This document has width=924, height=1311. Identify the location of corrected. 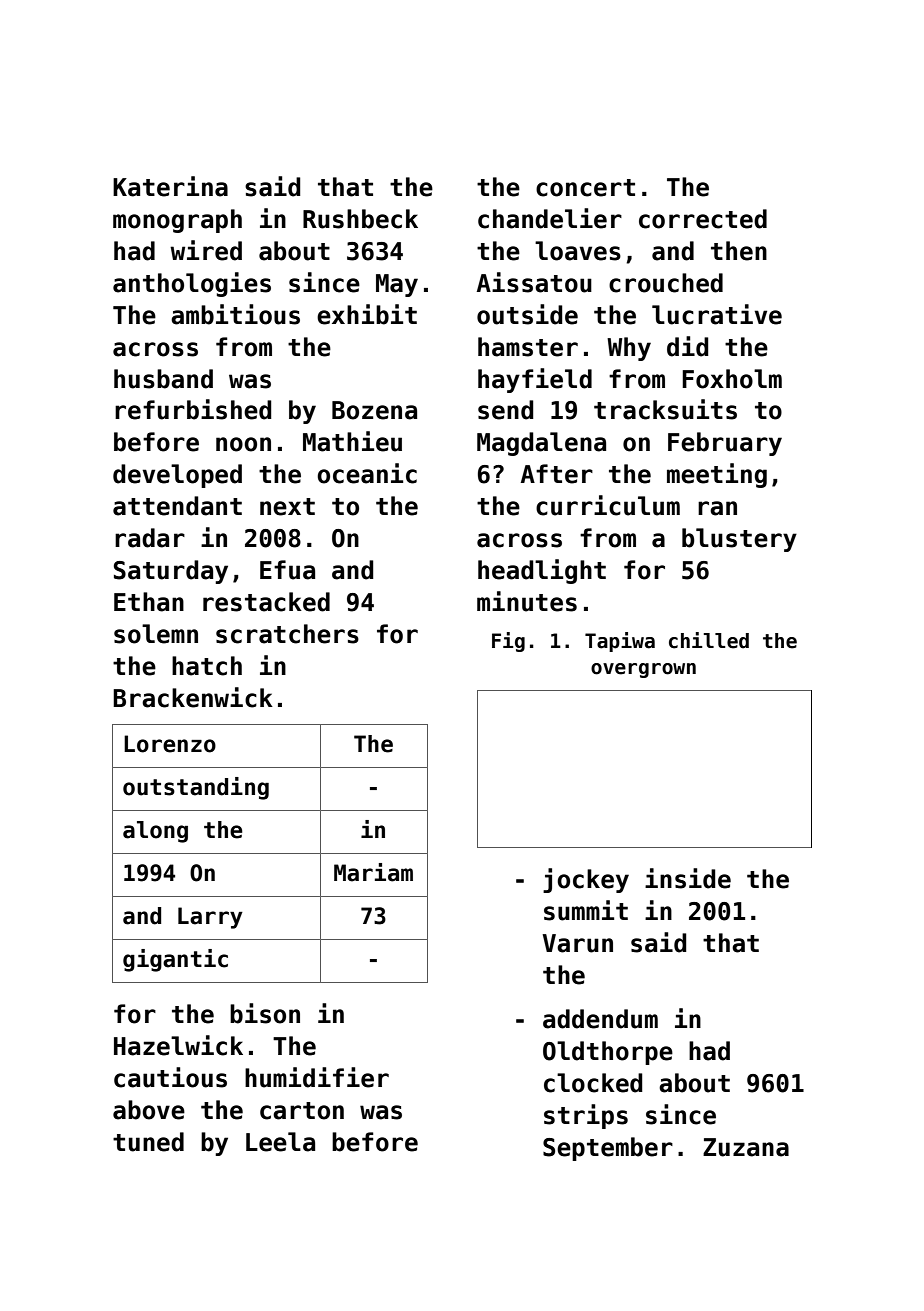
(703, 219).
